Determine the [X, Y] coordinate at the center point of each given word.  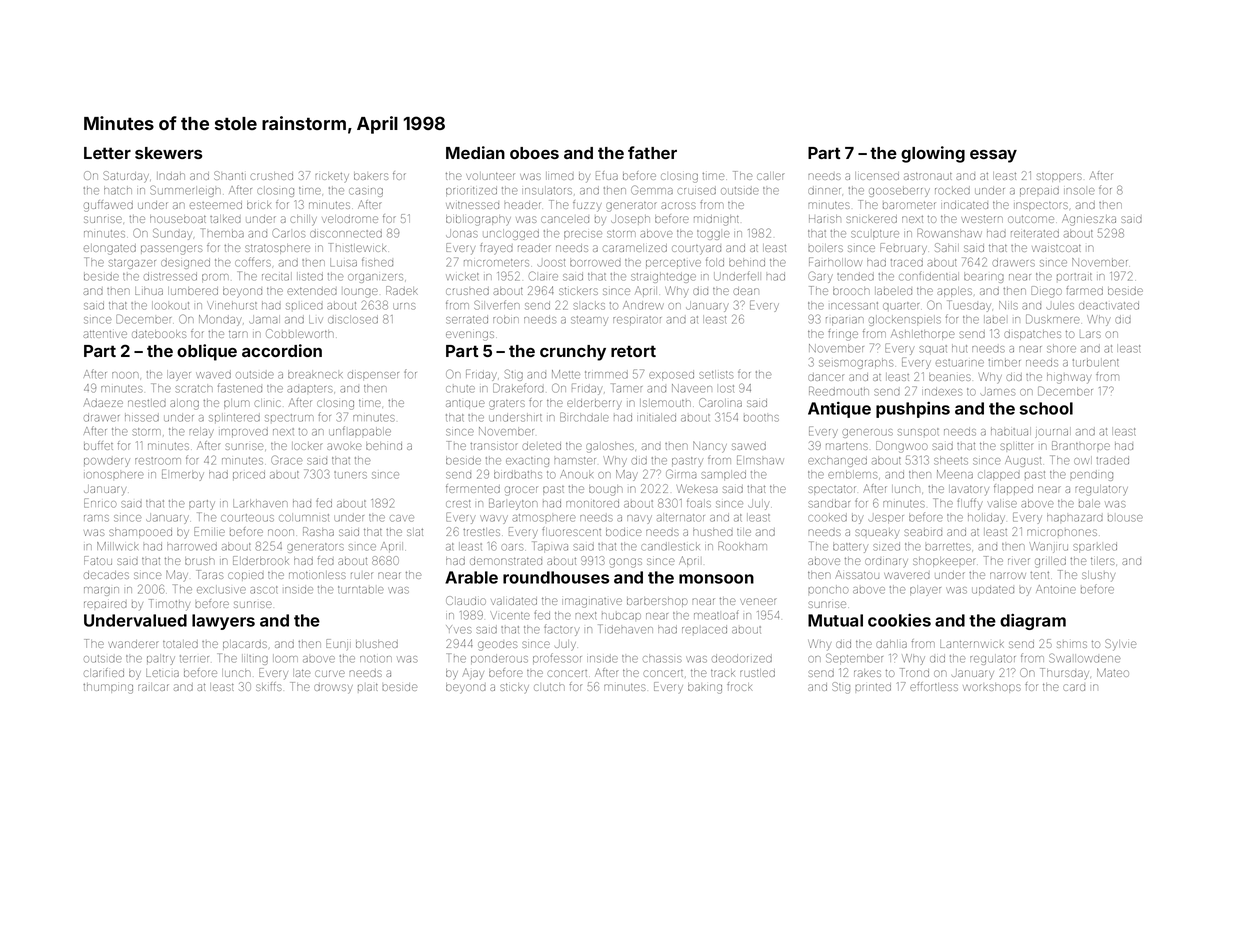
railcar [153, 687]
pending [1091, 475]
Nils [1008, 305]
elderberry [594, 404]
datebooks [159, 334]
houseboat [178, 219]
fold [715, 262]
